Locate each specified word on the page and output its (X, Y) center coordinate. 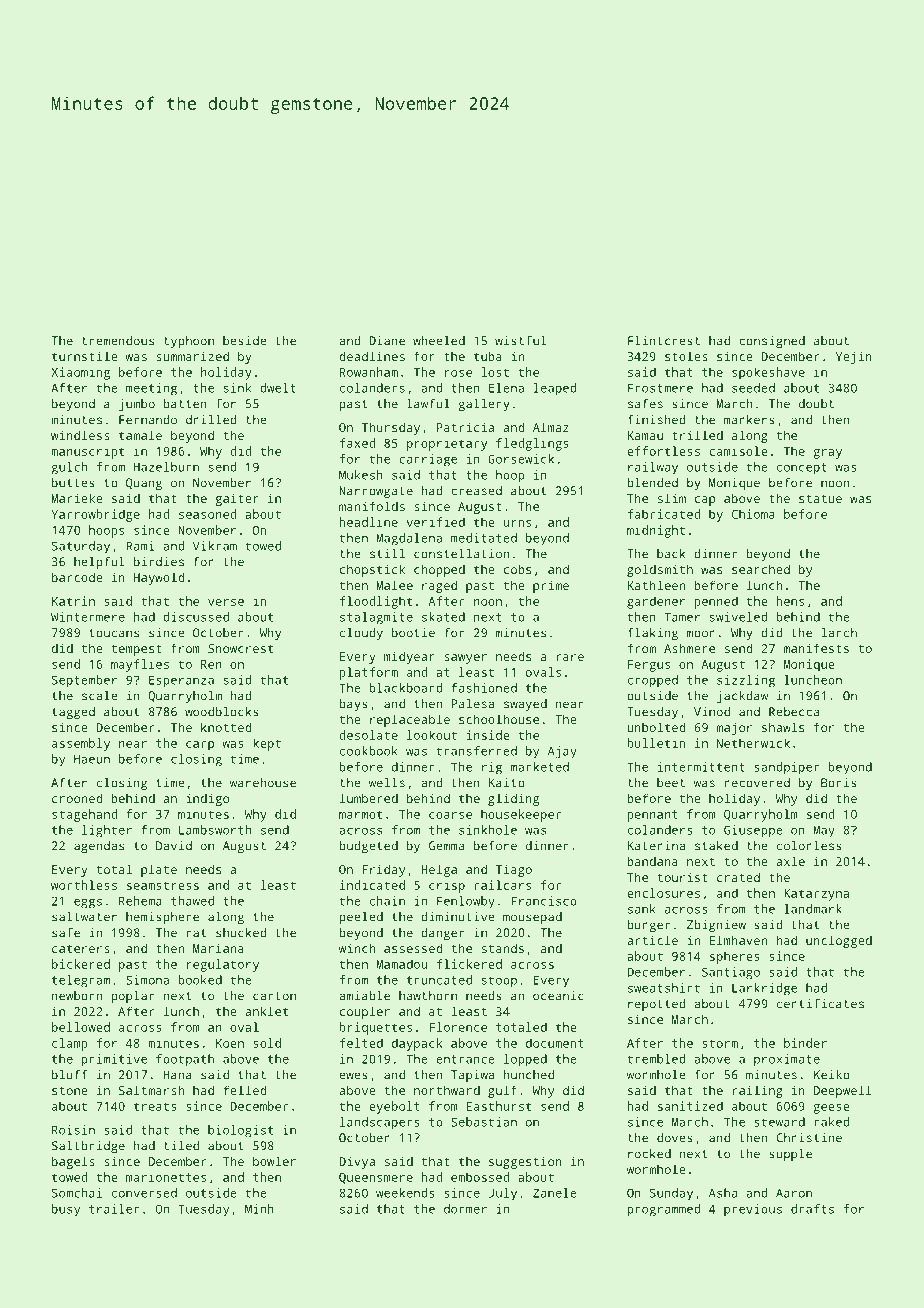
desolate (368, 735)
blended (652, 483)
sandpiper (787, 768)
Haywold (159, 578)
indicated (372, 885)
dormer (465, 1209)
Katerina (656, 846)
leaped (555, 389)
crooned (77, 798)
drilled (211, 420)
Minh (259, 1209)
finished (657, 420)
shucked (241, 933)
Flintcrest (664, 341)
